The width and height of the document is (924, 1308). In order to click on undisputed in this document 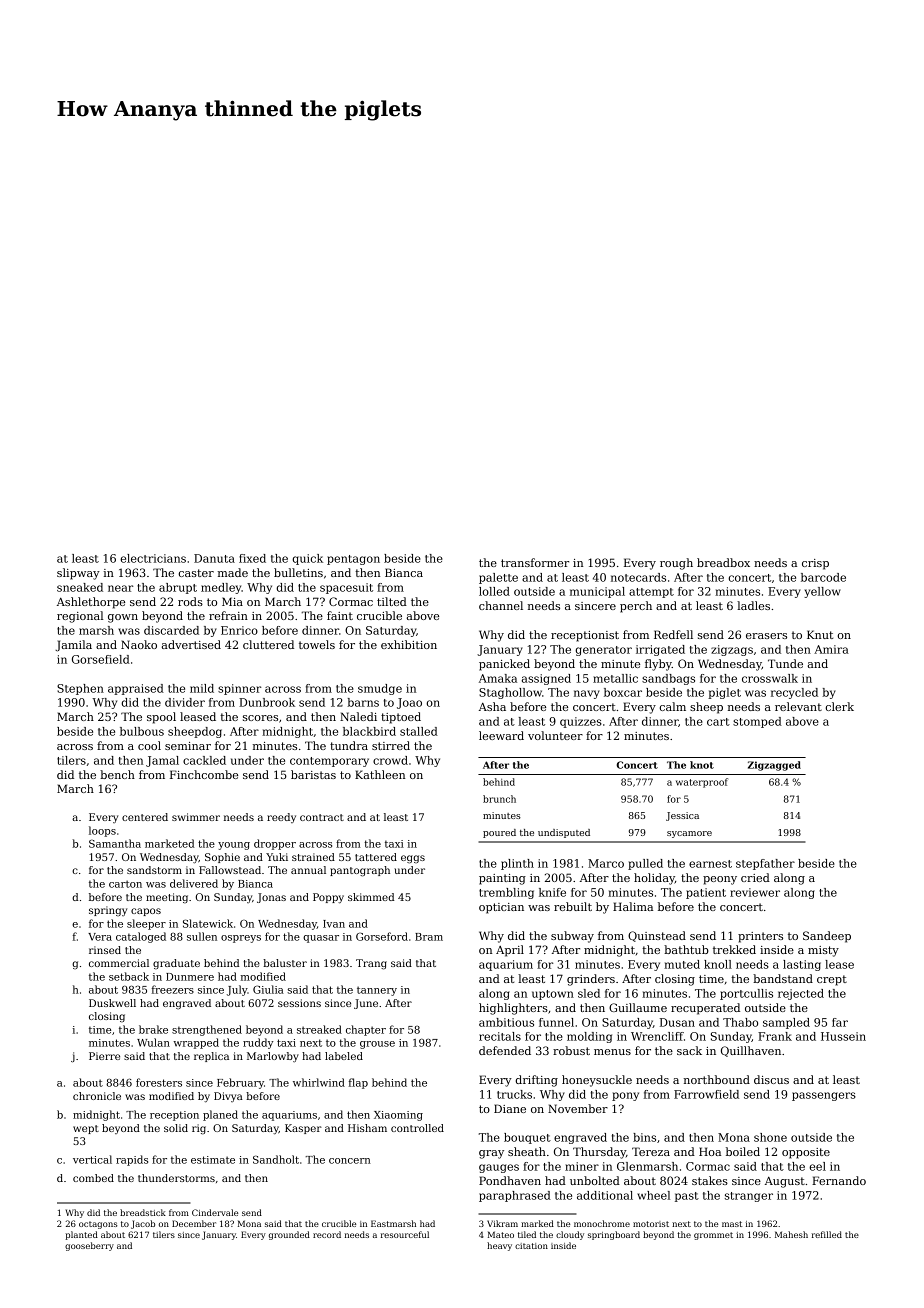, I will do `click(564, 833)`.
